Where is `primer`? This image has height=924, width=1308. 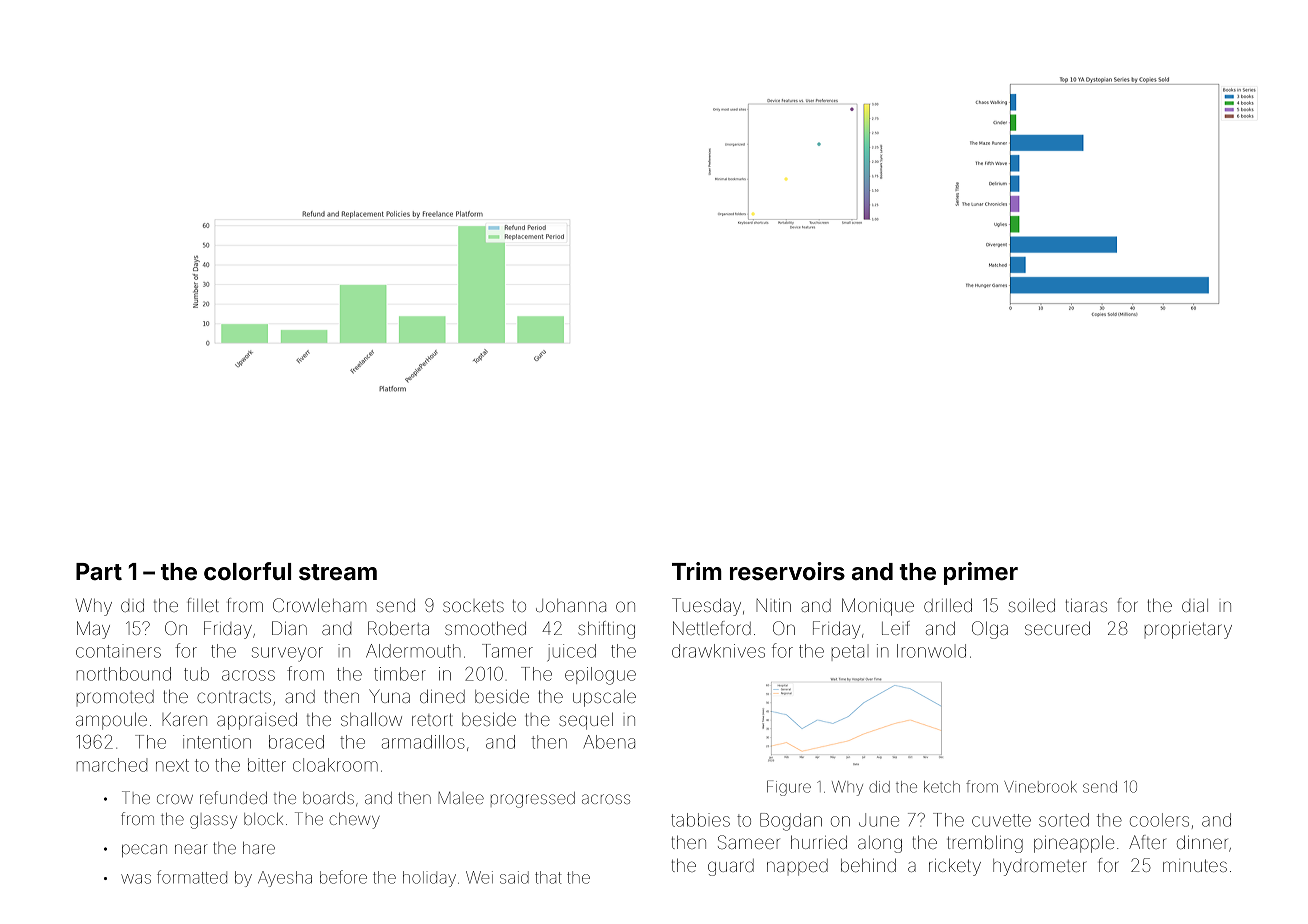
primer is located at coordinates (981, 573).
